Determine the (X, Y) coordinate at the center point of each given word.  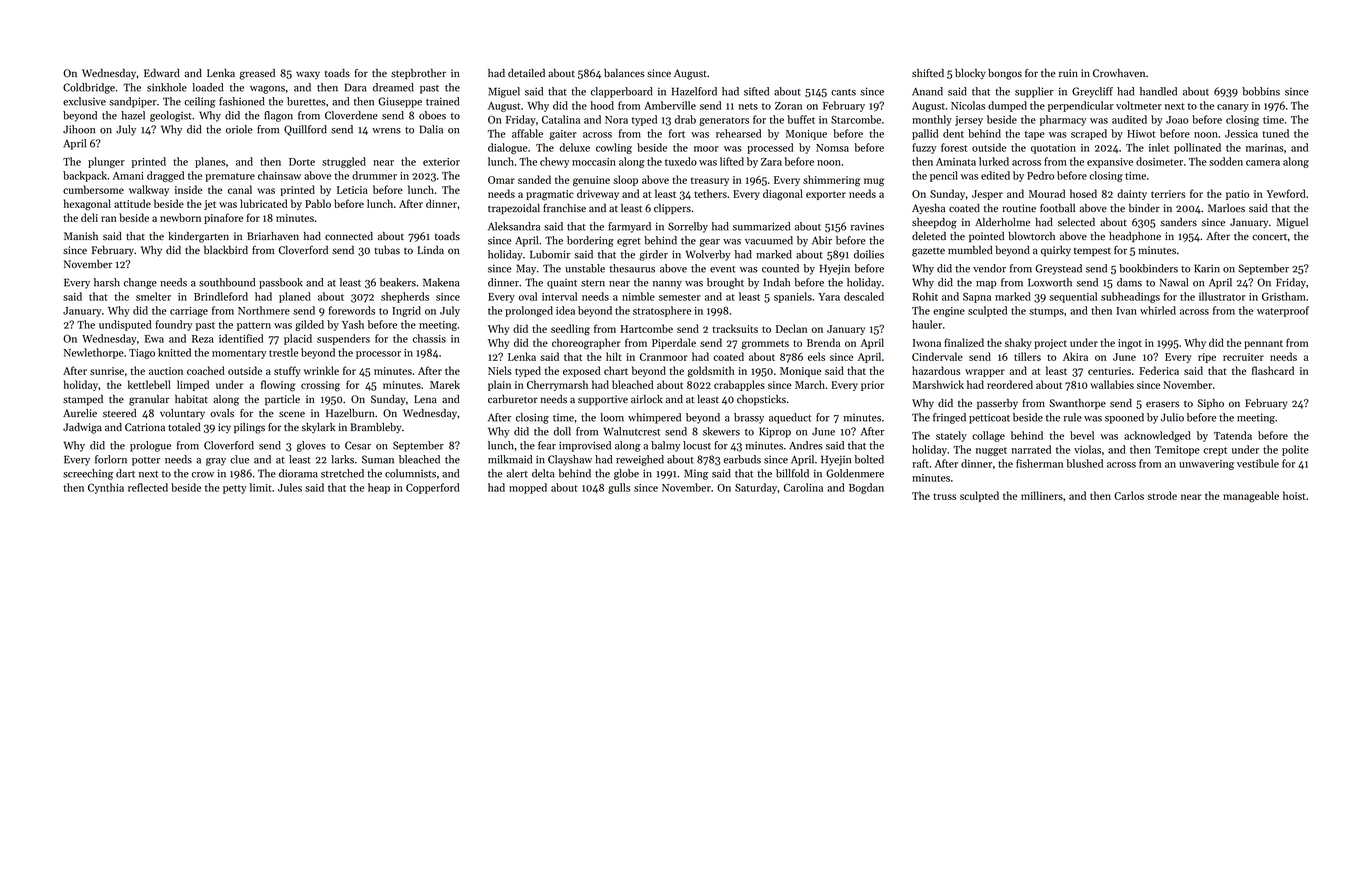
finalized (964, 342)
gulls (619, 488)
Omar (501, 180)
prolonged (529, 311)
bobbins (1261, 91)
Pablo (318, 203)
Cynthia (106, 488)
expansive (1110, 163)
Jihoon (79, 129)
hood (602, 105)
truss (944, 496)
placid (298, 339)
